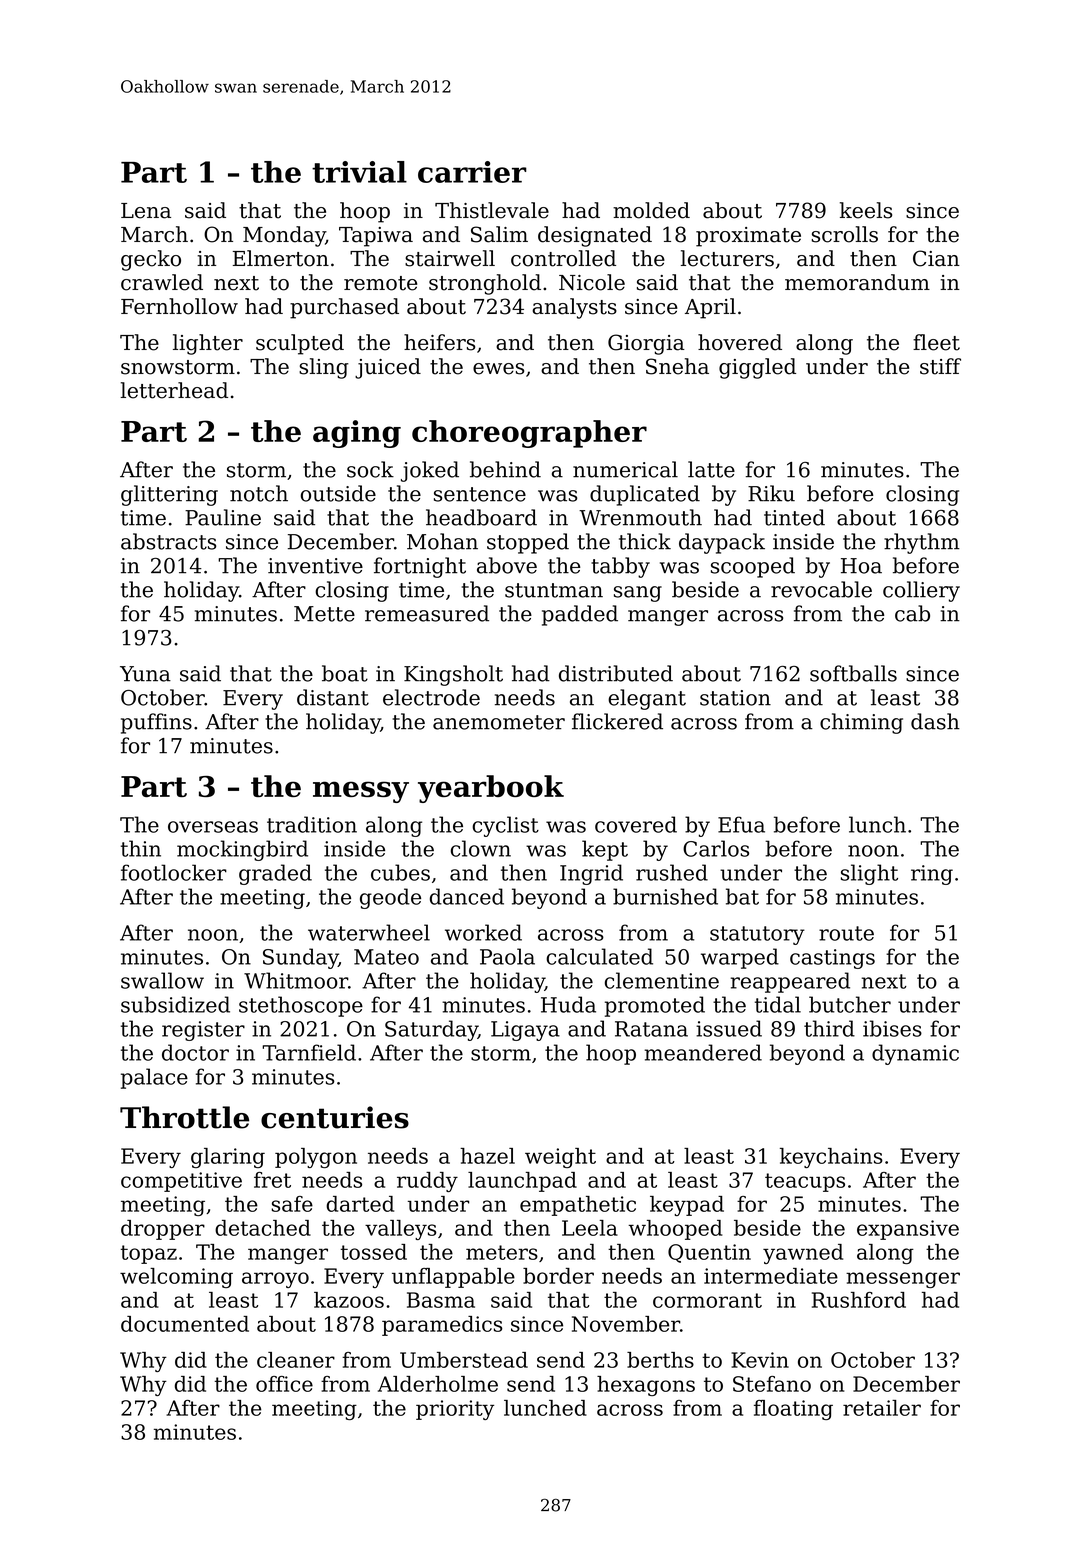  I want to click on empathetic, so click(578, 1206).
